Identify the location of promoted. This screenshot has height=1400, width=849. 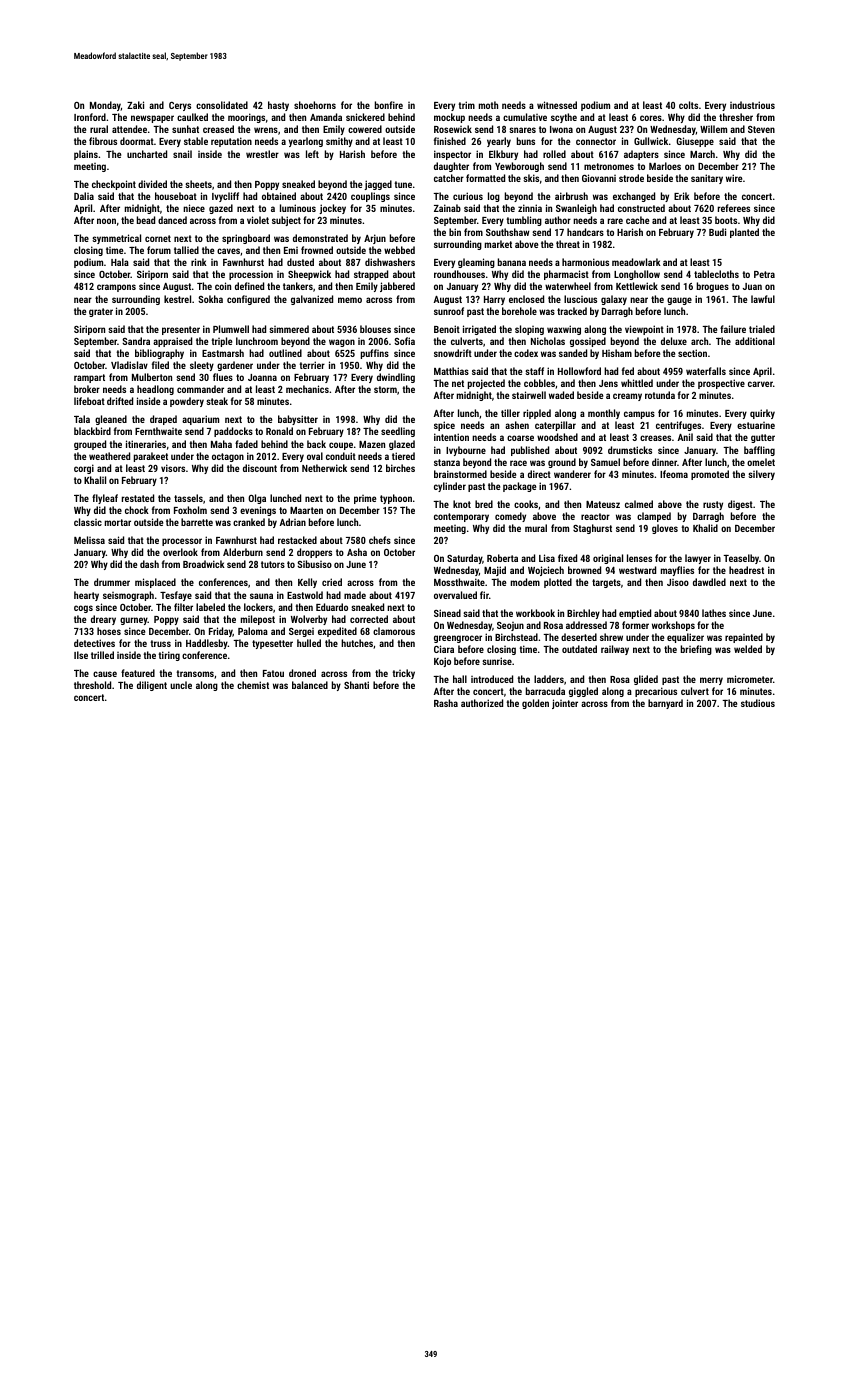
(710, 475).
